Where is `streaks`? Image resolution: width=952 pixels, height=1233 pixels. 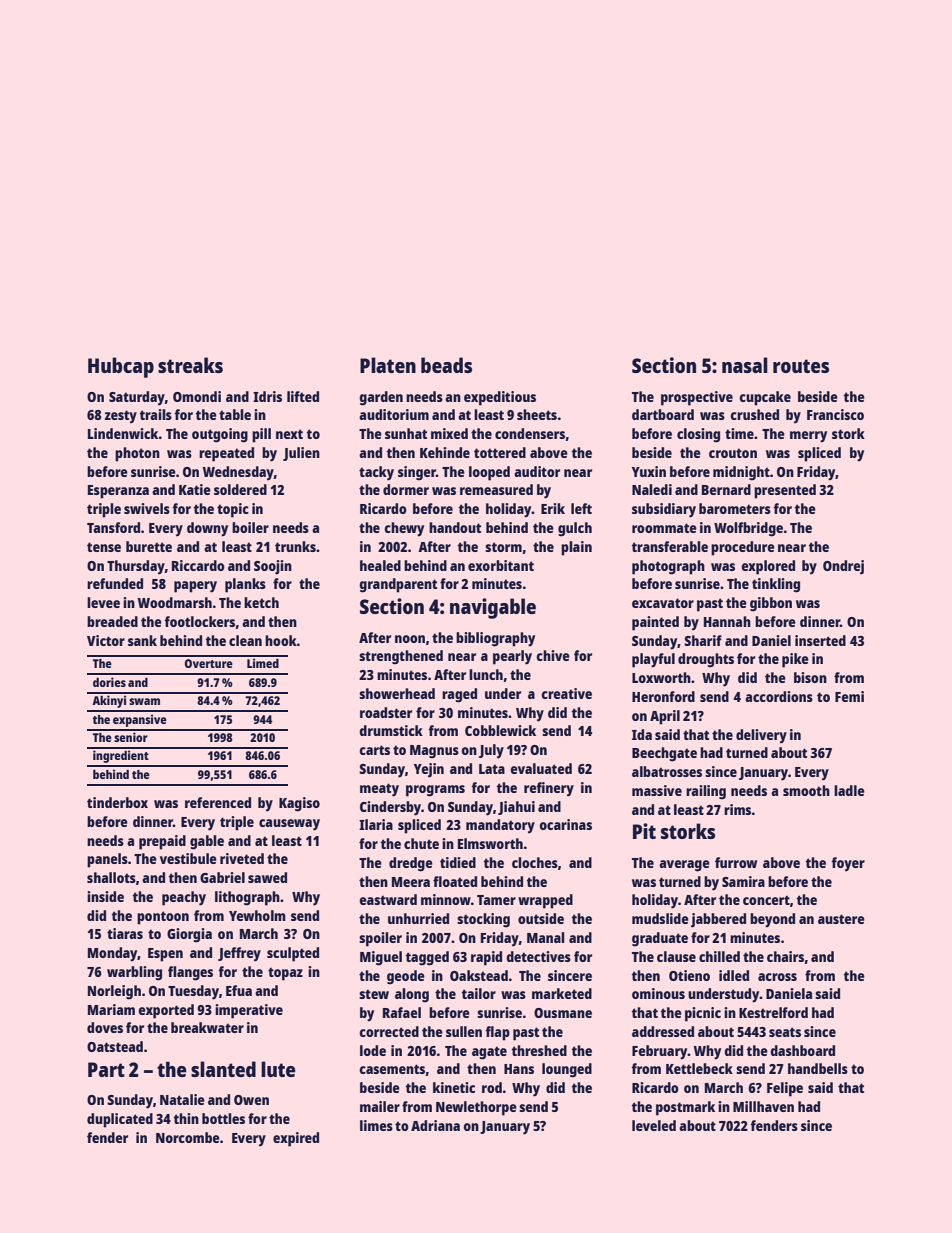 streaks is located at coordinates (190, 365).
